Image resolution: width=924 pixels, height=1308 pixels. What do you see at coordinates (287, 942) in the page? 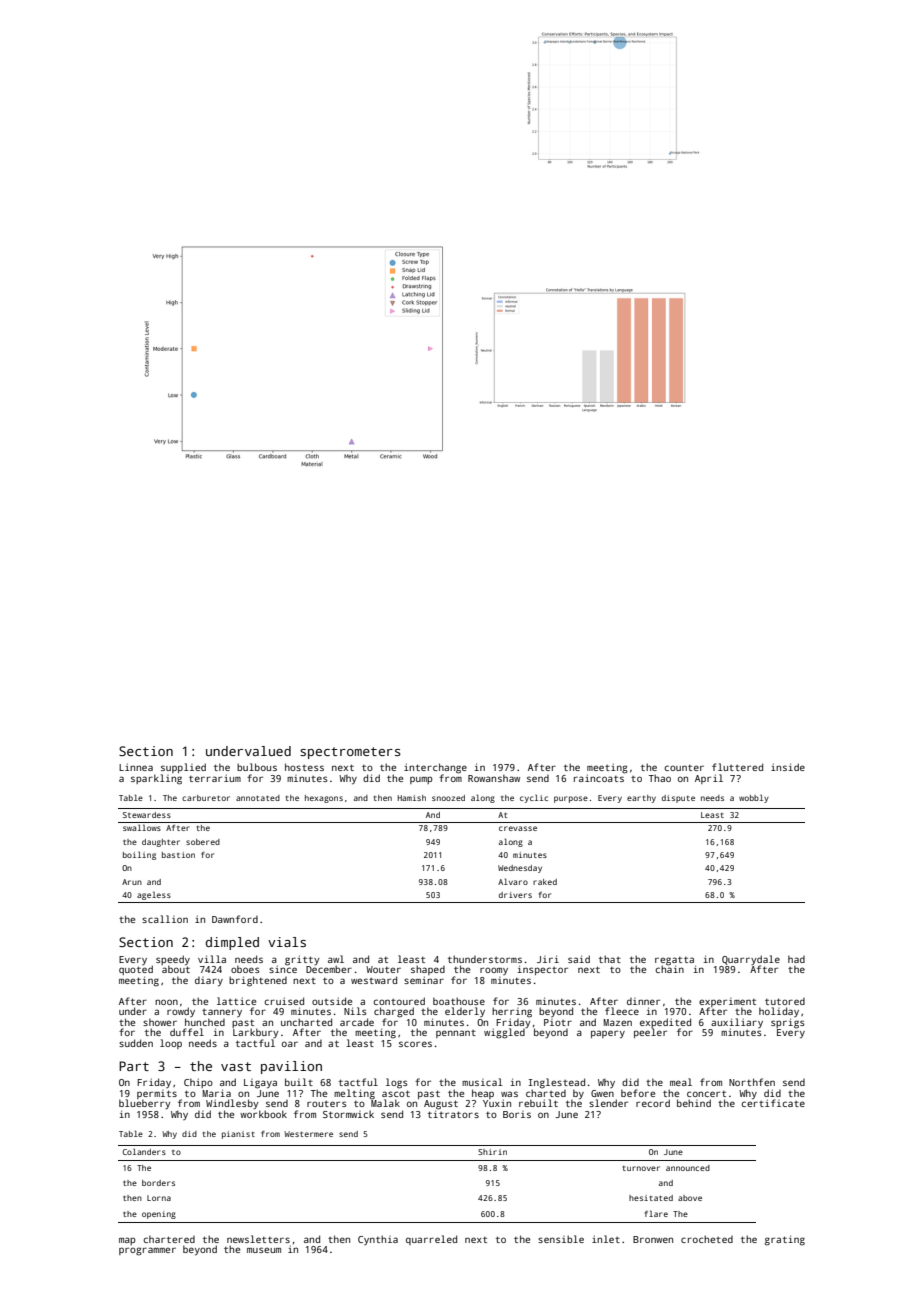
I see `vials` at bounding box center [287, 942].
